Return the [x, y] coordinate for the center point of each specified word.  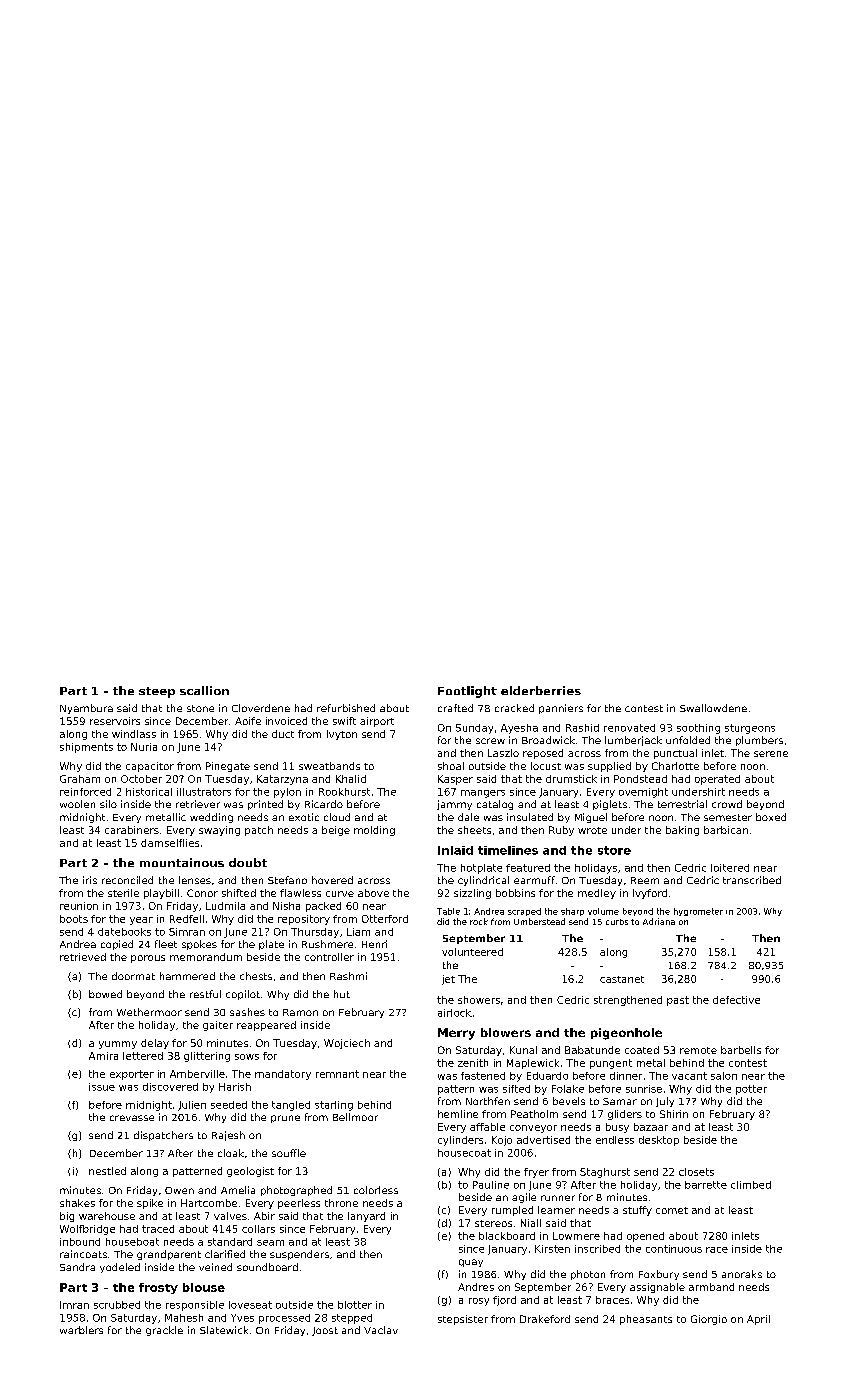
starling [334, 1106]
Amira [103, 1056]
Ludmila [225, 906]
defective [736, 1000]
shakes [77, 1203]
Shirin [674, 1114]
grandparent [169, 1255]
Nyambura [86, 709]
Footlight [467, 692]
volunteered [472, 952]
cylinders [460, 1141]
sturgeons [750, 729]
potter [751, 1090]
